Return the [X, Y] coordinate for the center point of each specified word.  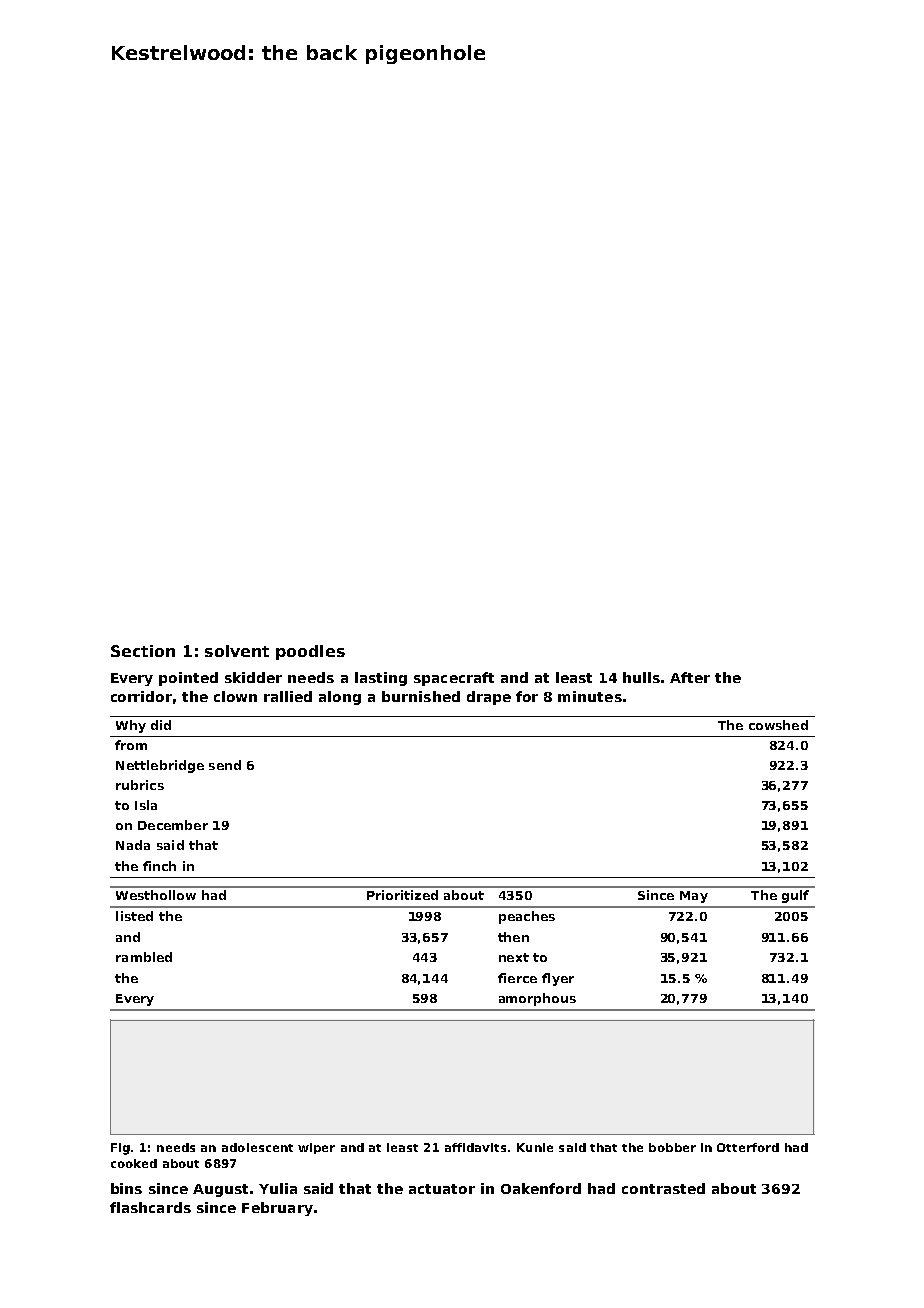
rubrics [140, 785]
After [690, 677]
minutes [590, 696]
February [277, 1209]
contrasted [663, 1188]
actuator [442, 1189]
